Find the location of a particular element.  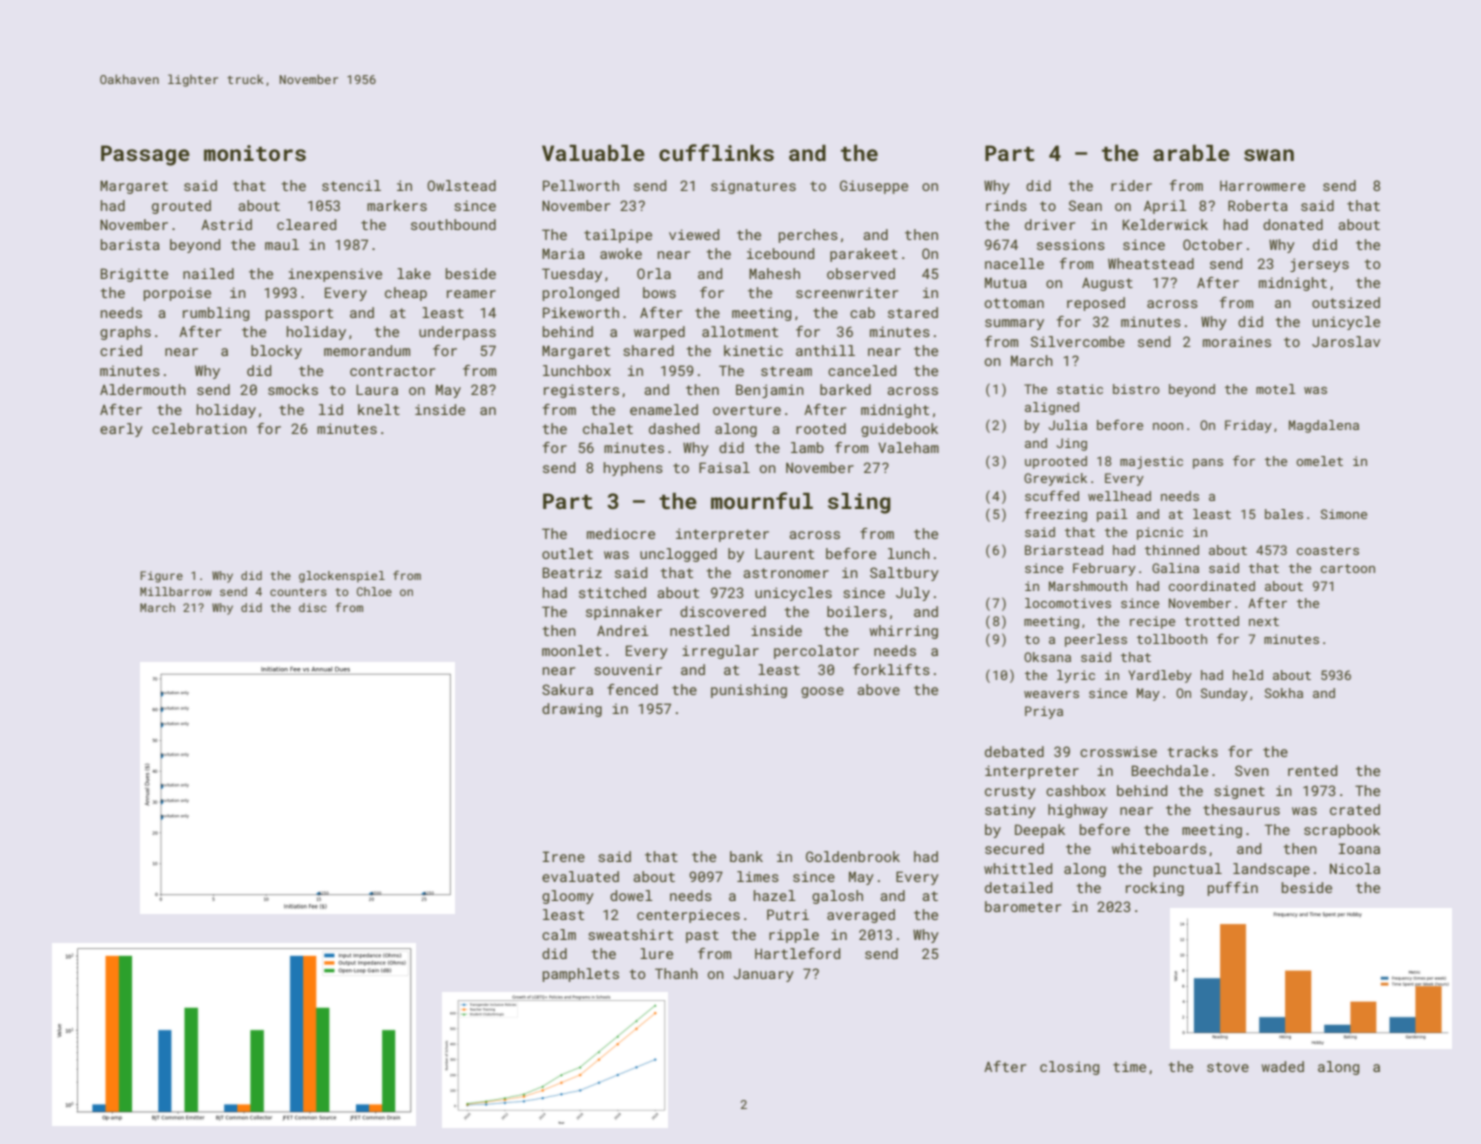

mournful is located at coordinates (762, 500).
